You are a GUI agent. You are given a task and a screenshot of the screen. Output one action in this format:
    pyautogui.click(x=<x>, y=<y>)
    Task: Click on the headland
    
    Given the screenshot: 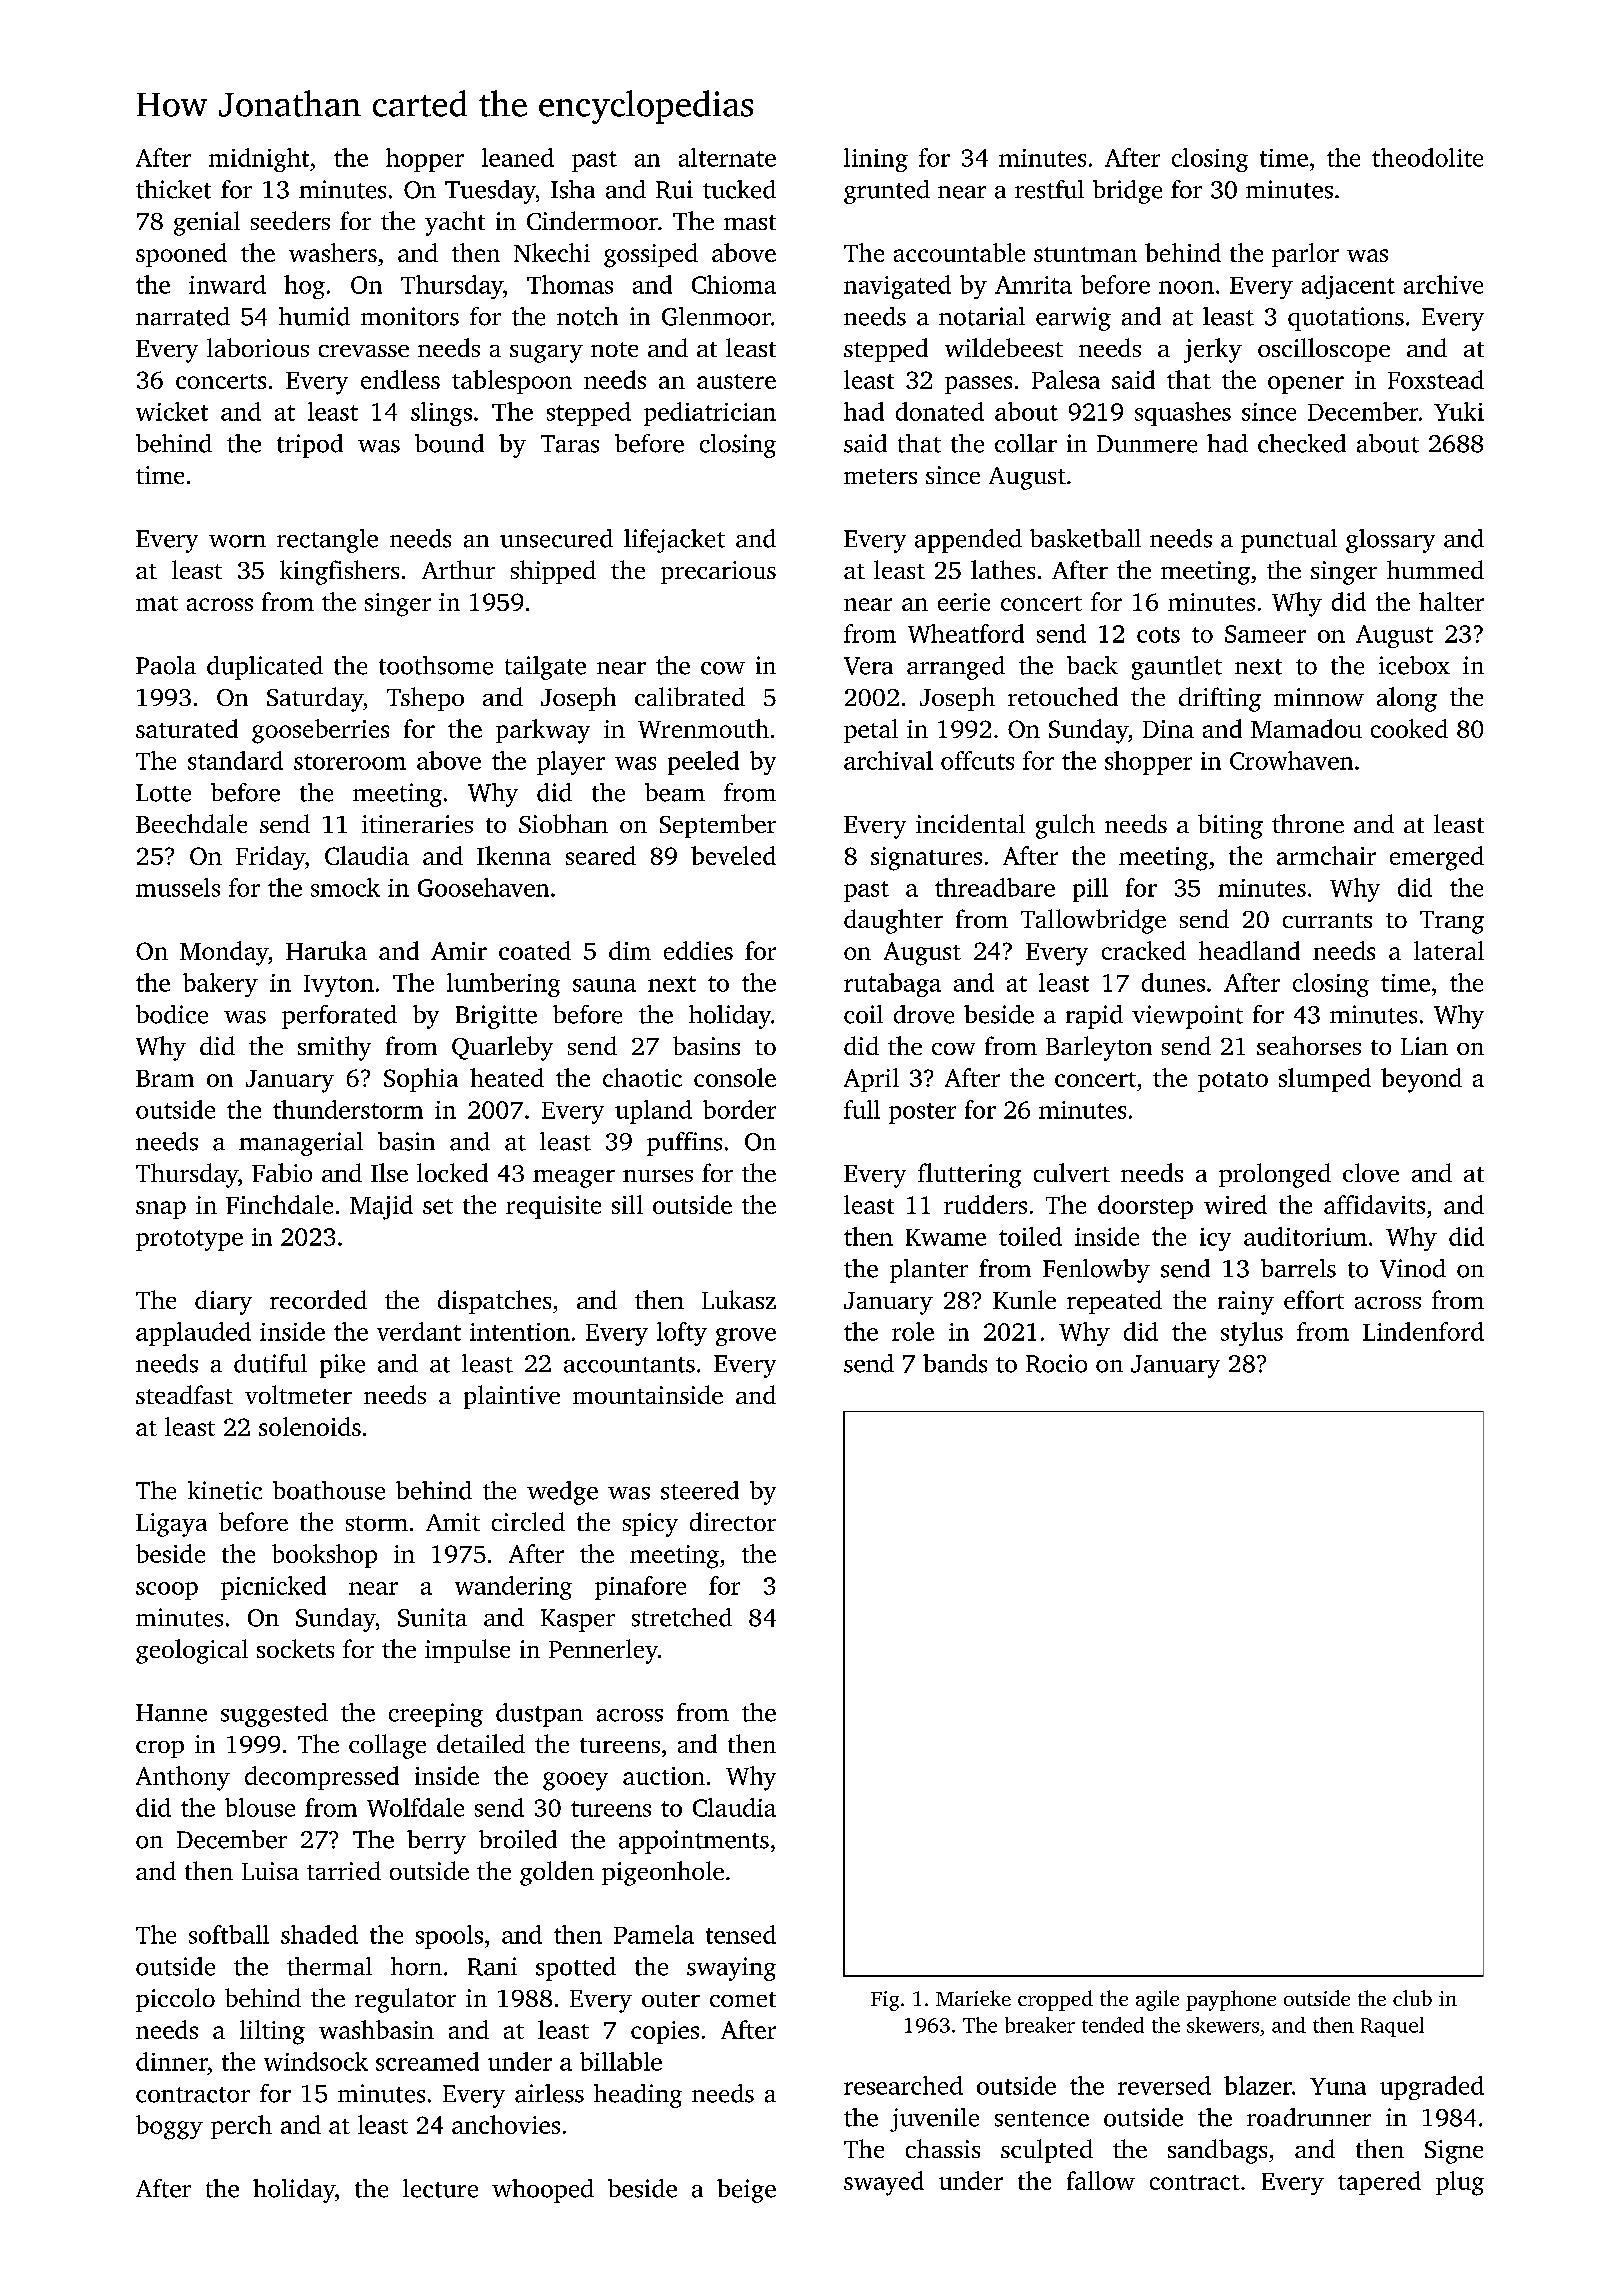 What is the action you would take?
    pyautogui.click(x=1249, y=950)
